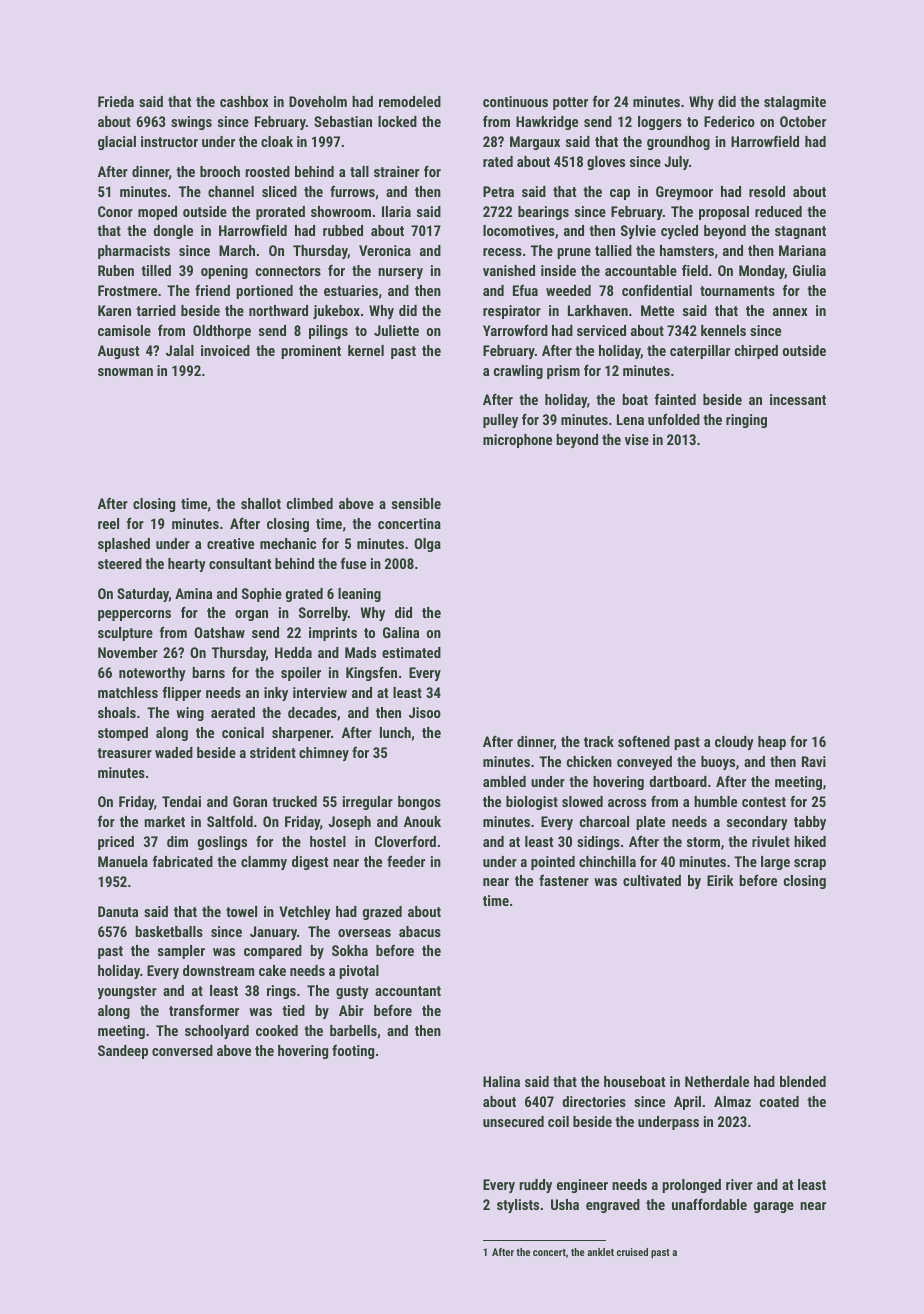 The height and width of the screenshot is (1314, 924). What do you see at coordinates (644, 741) in the screenshot?
I see `softened` at bounding box center [644, 741].
